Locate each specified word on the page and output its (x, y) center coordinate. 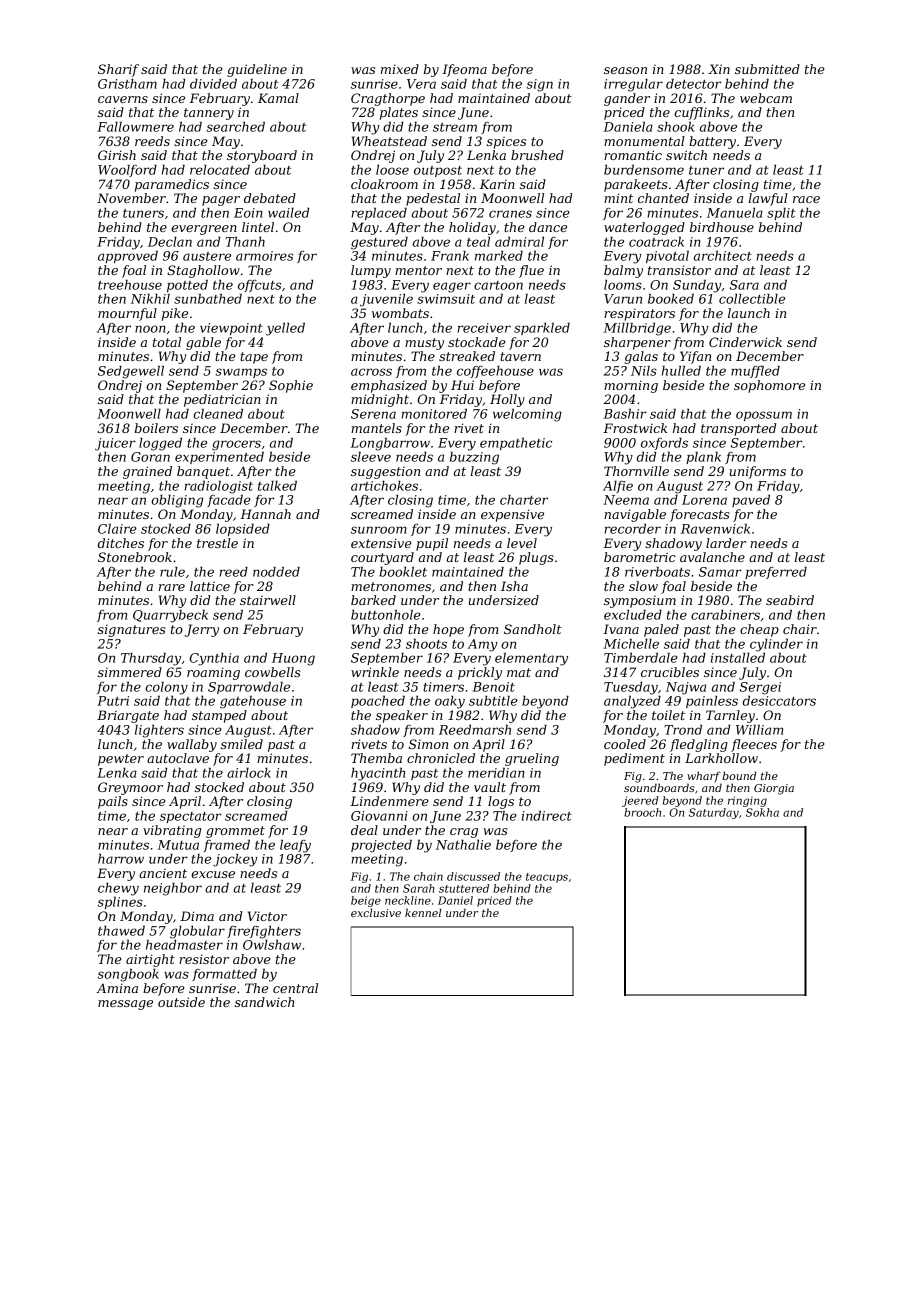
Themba (376, 758)
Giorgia (774, 789)
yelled (285, 329)
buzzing (474, 458)
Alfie (618, 486)
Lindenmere (389, 801)
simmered (130, 672)
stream (455, 127)
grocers (236, 445)
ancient (163, 873)
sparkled (542, 328)
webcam (766, 98)
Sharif (118, 70)
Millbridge (637, 329)
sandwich (264, 1002)
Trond (683, 729)
